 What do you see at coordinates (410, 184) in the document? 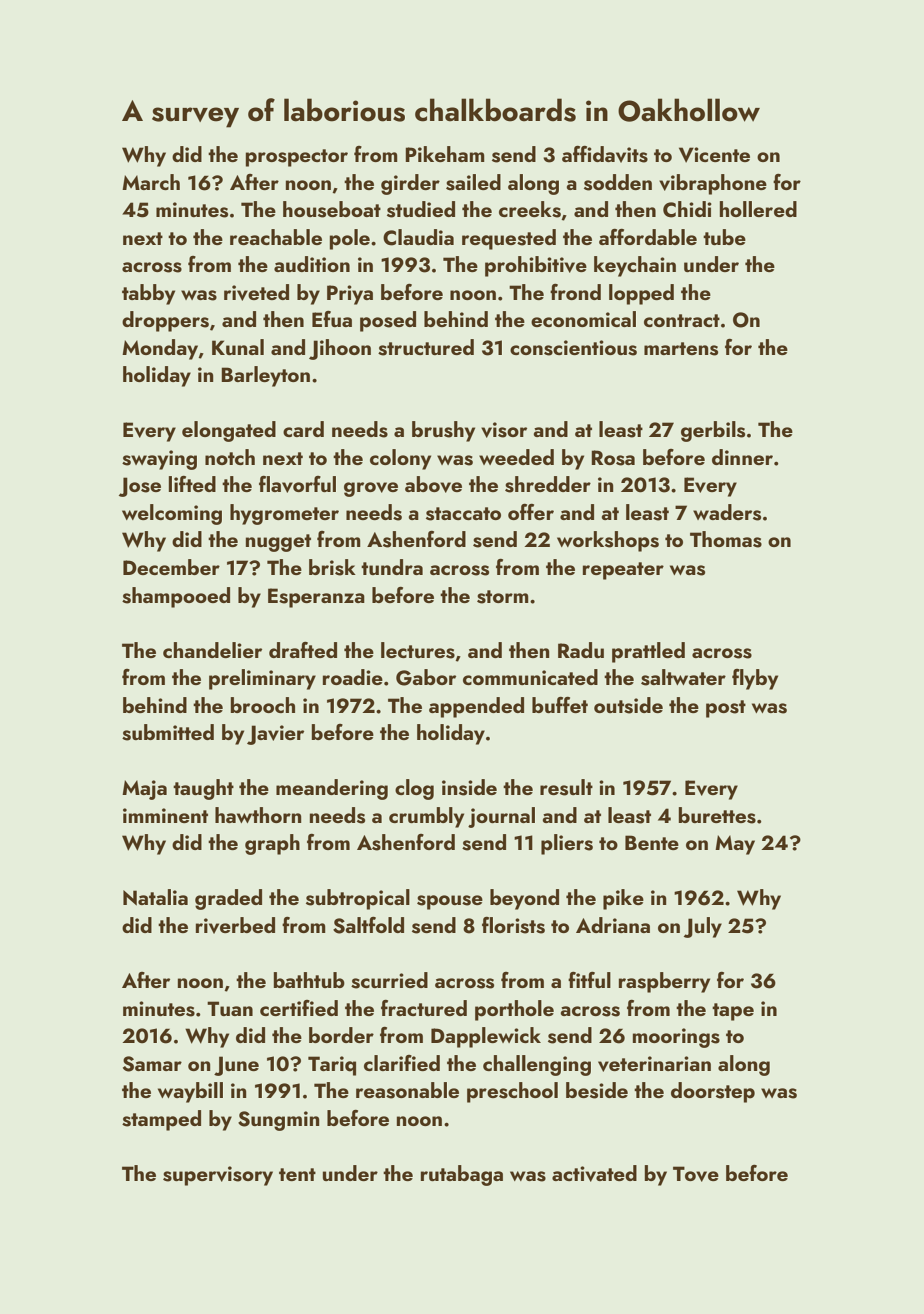
I see `girder` at bounding box center [410, 184].
